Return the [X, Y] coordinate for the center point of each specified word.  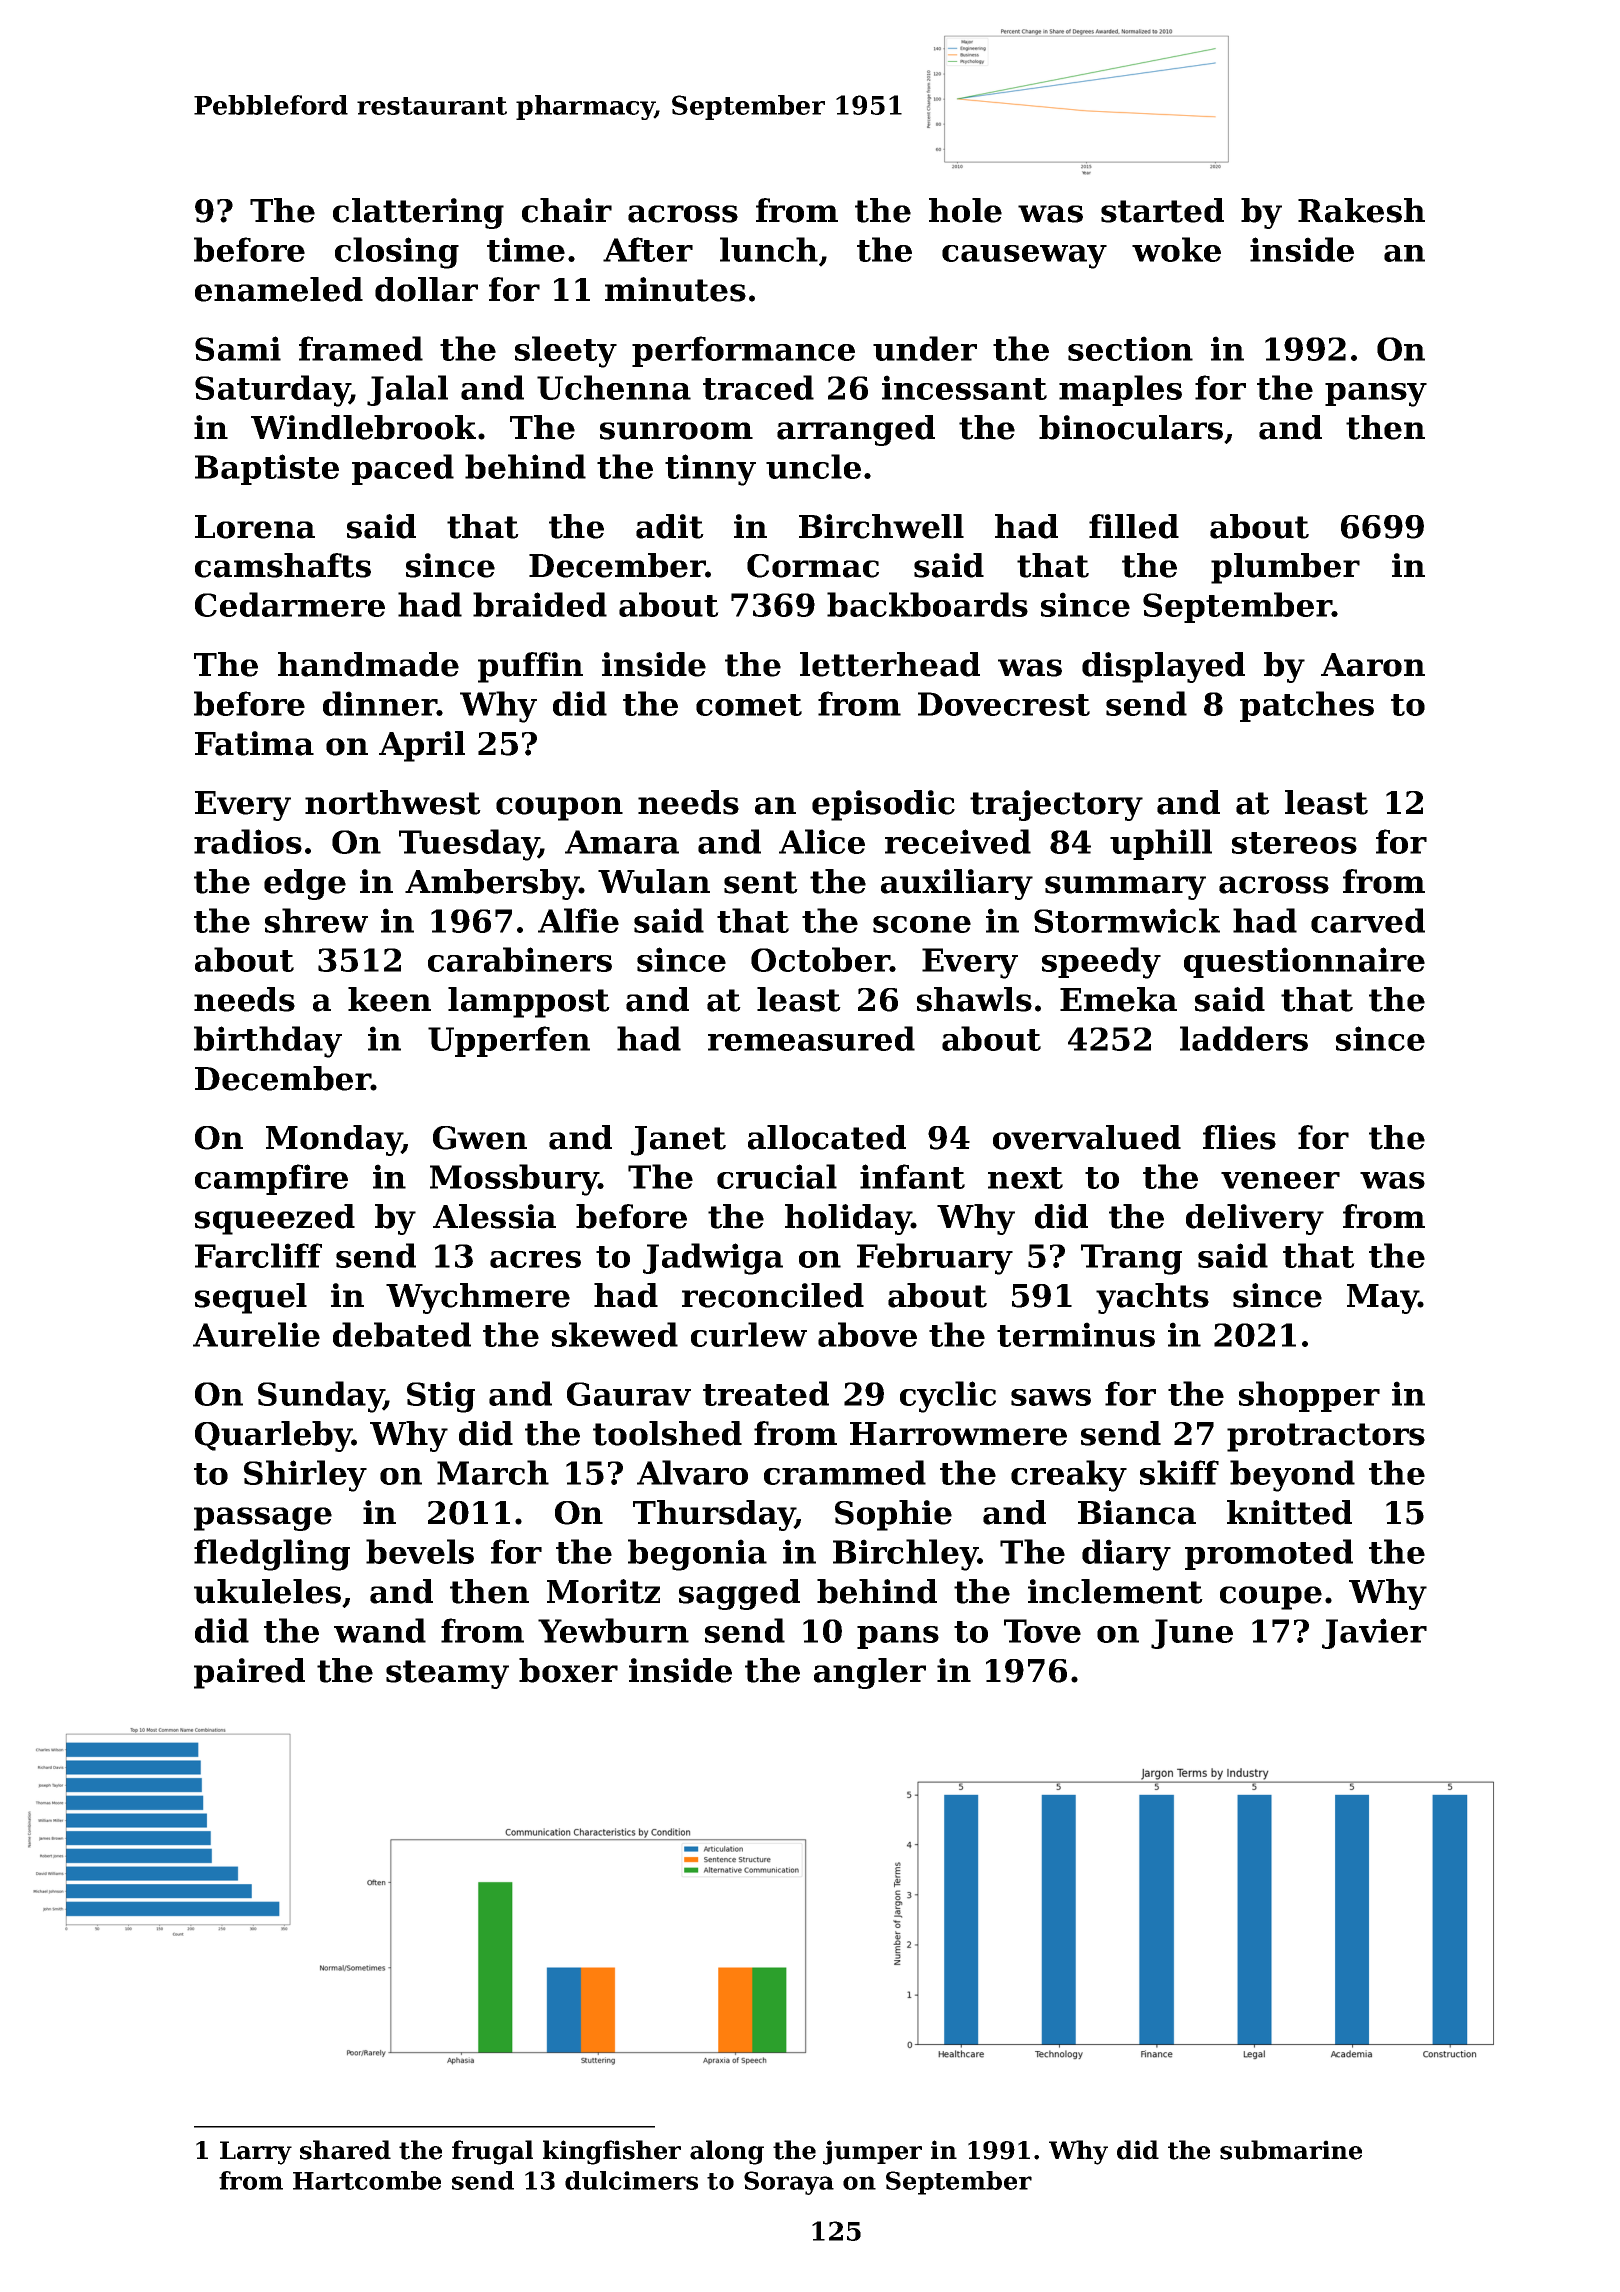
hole [965, 210]
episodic [883, 805]
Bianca [1137, 1512]
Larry [256, 2153]
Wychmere [478, 1298]
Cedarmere [290, 604]
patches [1307, 706]
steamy [447, 1674]
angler [870, 1673]
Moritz [603, 1591]
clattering [418, 213]
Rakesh [1361, 210]
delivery [1255, 1219]
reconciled [773, 1295]
